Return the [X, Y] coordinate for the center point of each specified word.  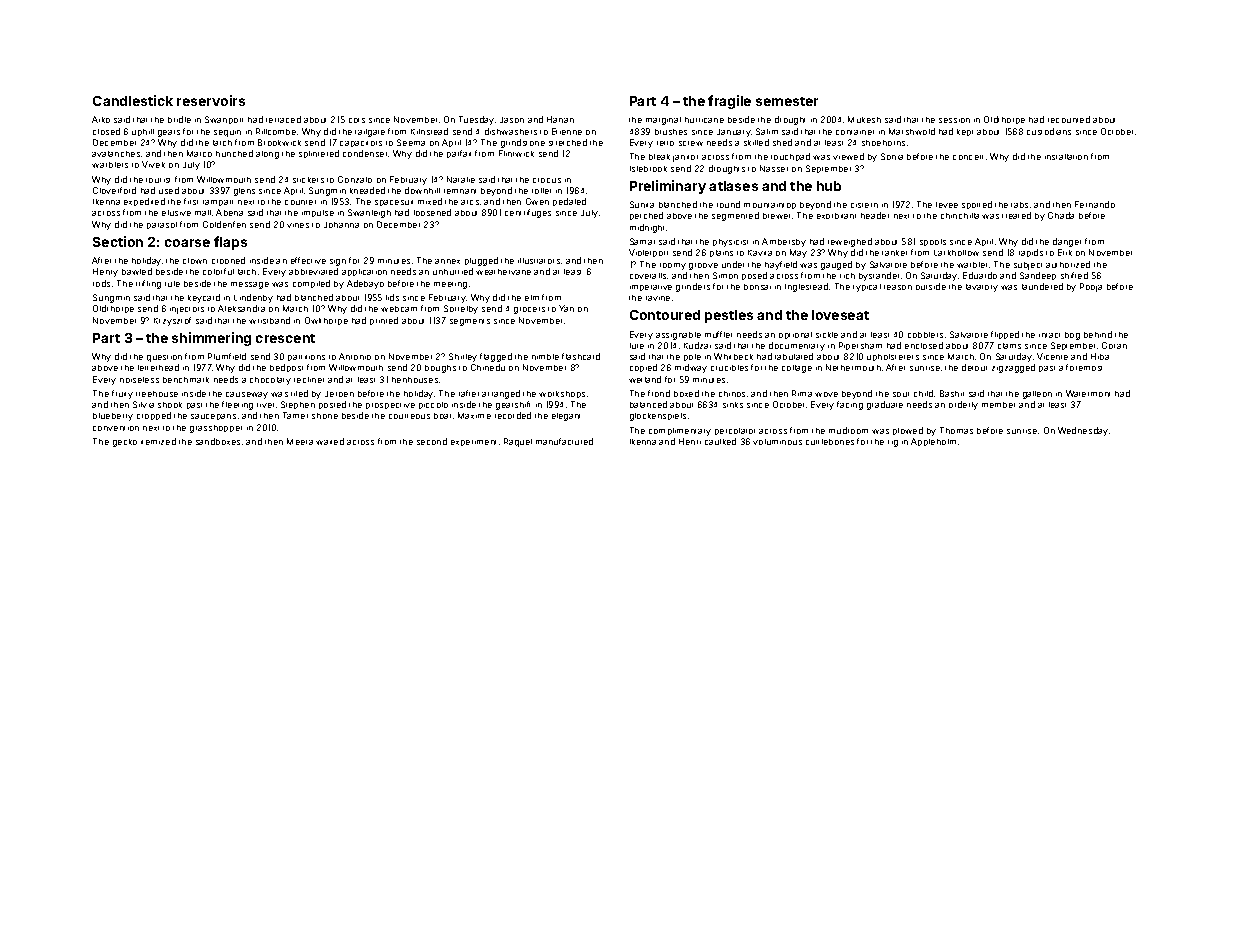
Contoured [665, 315]
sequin [227, 133]
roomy [673, 266]
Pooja [1091, 287]
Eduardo [980, 275]
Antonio [355, 356]
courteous [409, 416]
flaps [230, 243]
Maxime [474, 415]
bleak [659, 157]
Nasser [774, 168]
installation [1066, 157]
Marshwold [912, 131]
